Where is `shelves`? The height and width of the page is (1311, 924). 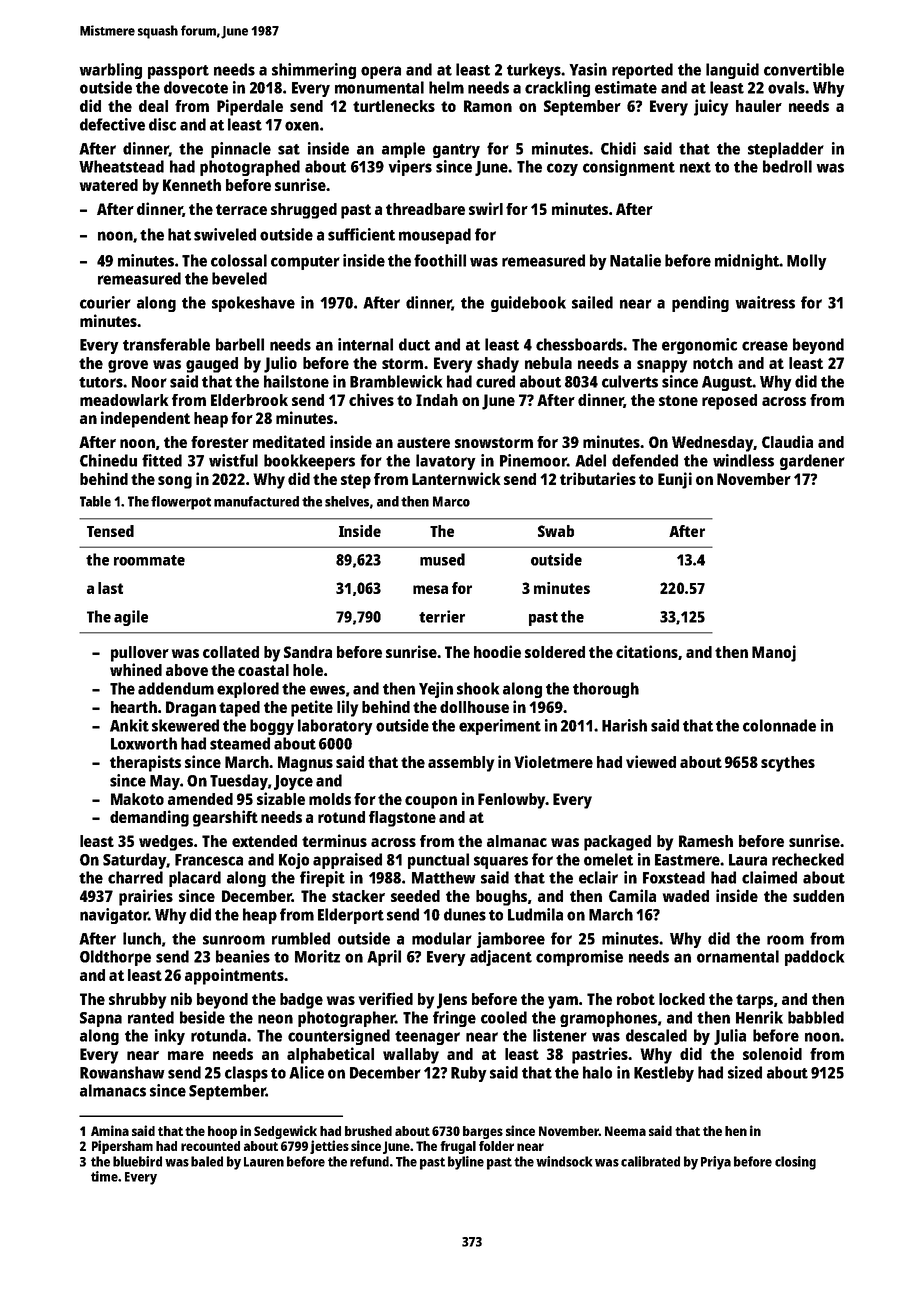 shelves is located at coordinates (347, 501).
